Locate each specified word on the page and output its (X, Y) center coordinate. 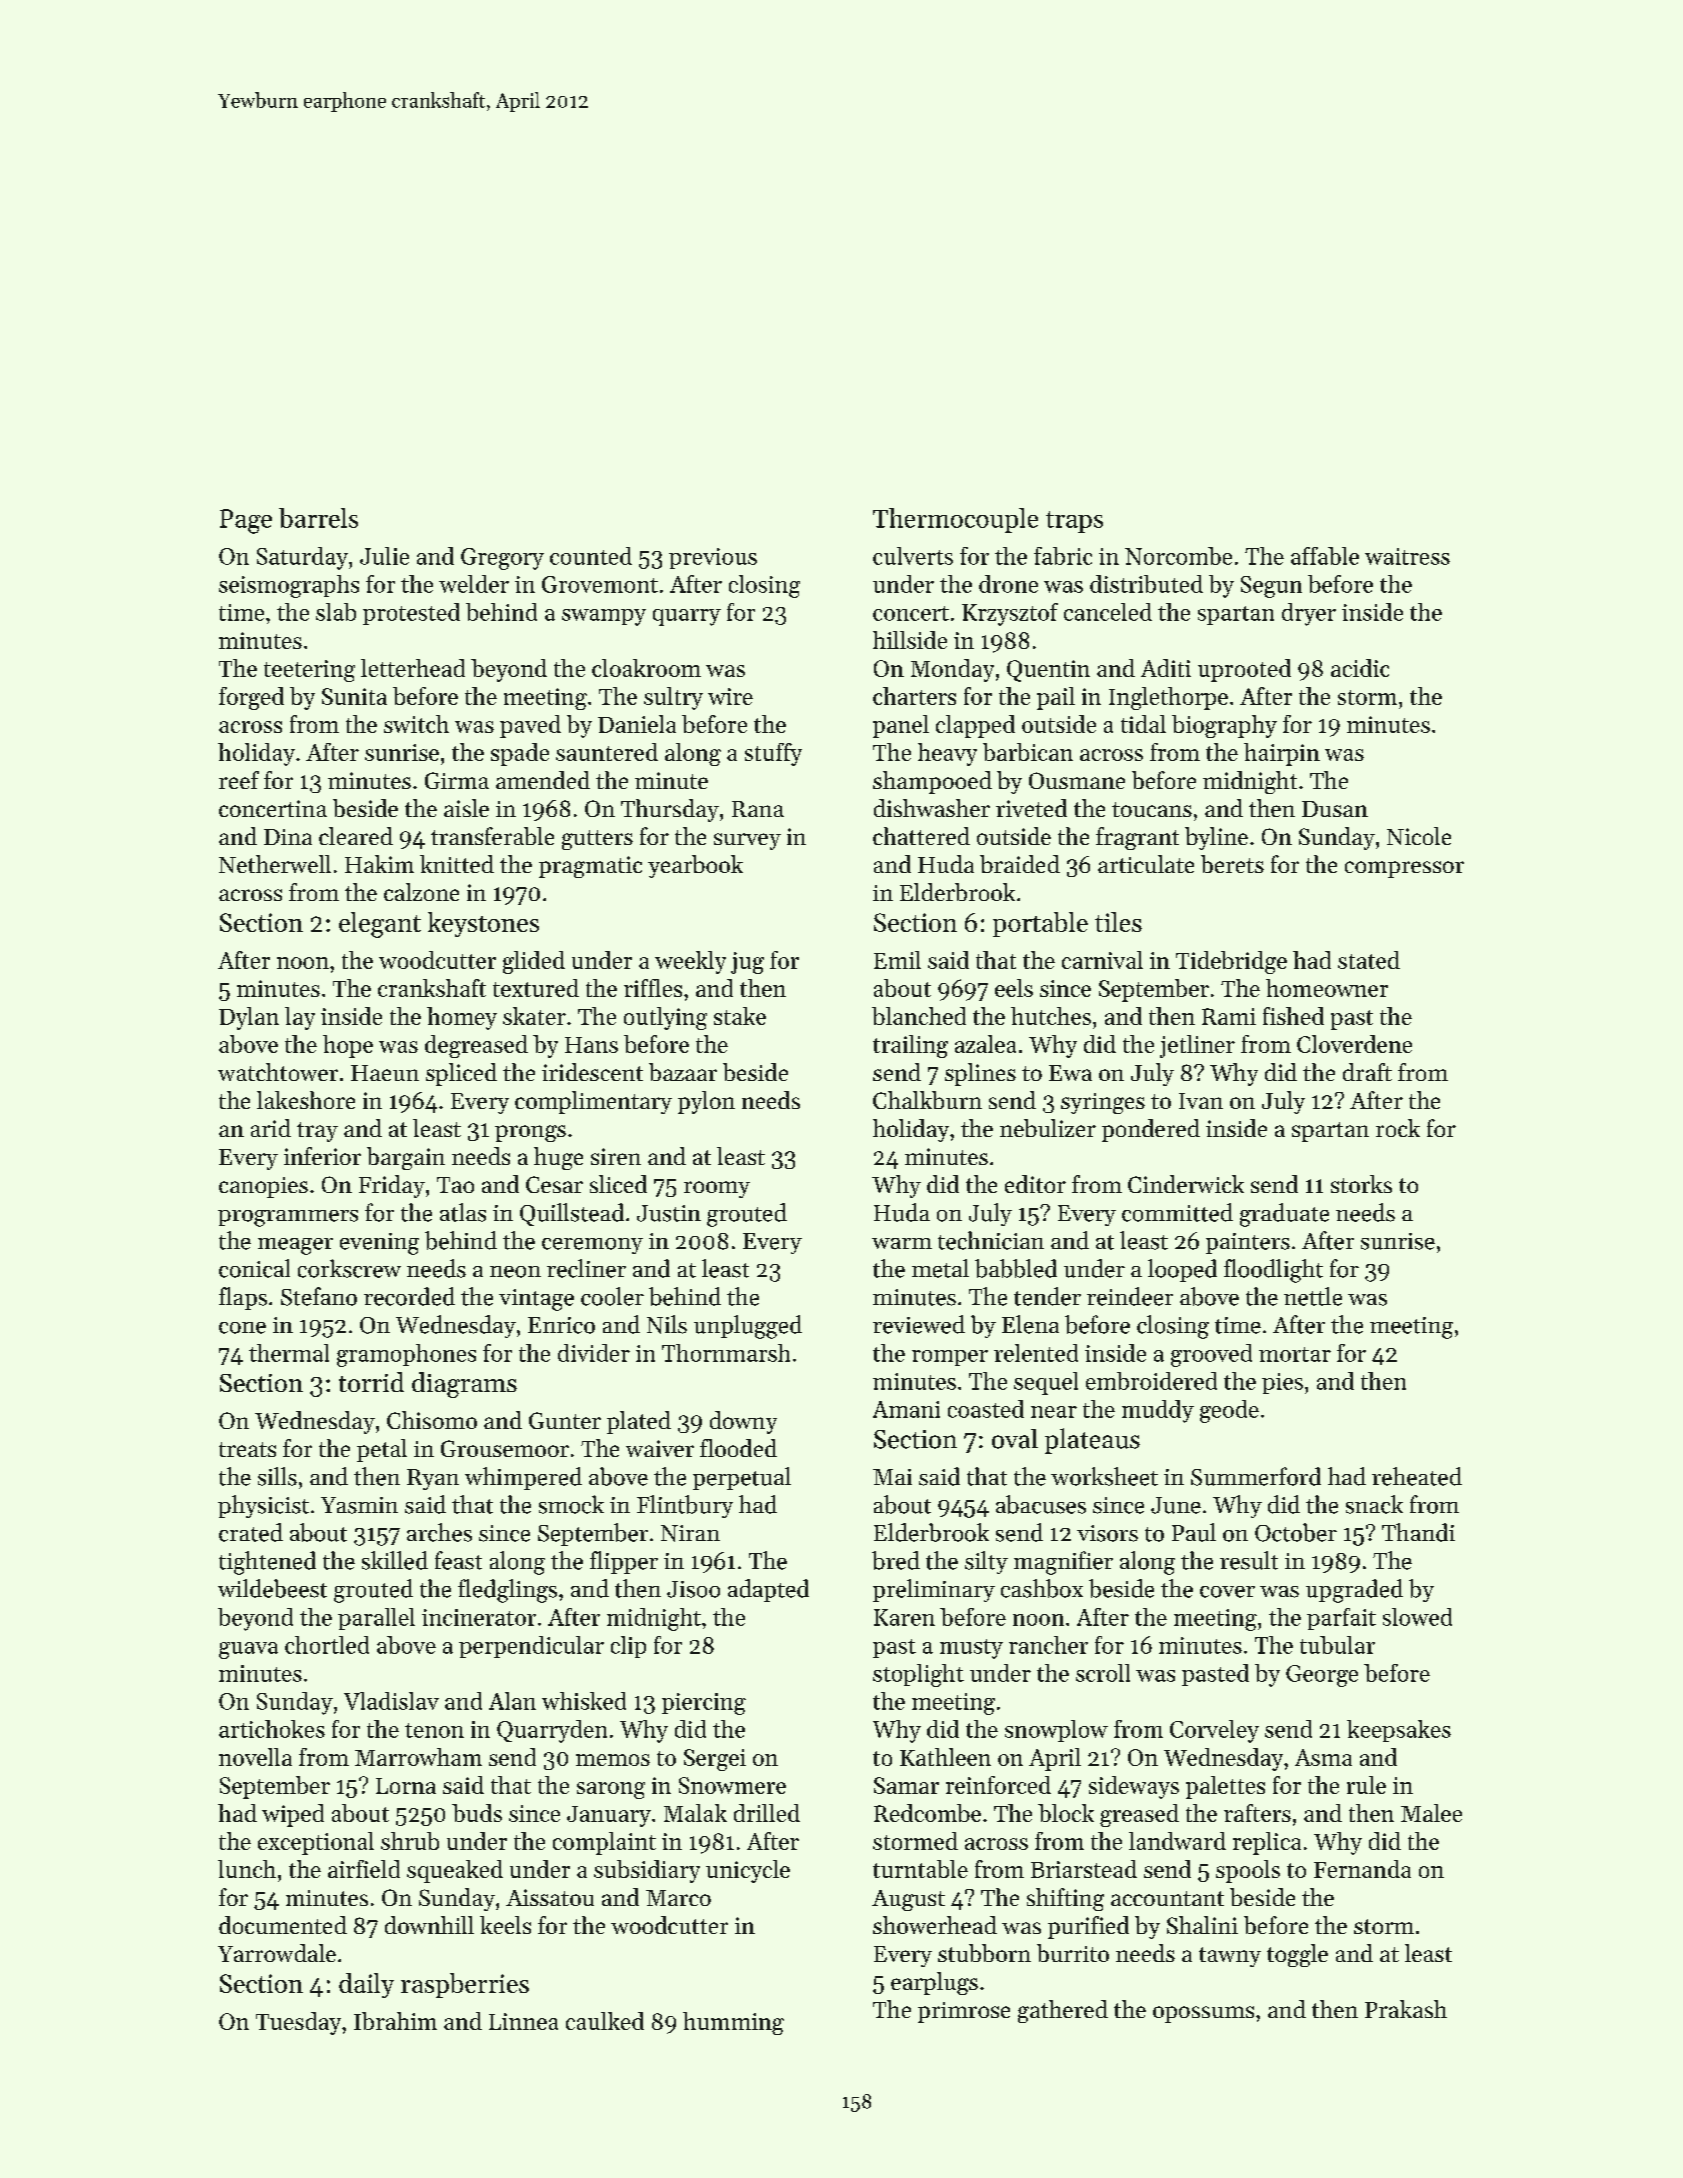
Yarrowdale (277, 1953)
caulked (605, 2021)
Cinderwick (1186, 1184)
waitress (1407, 556)
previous (713, 558)
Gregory (502, 559)
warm (902, 1243)
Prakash (1406, 2009)
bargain (406, 1158)
